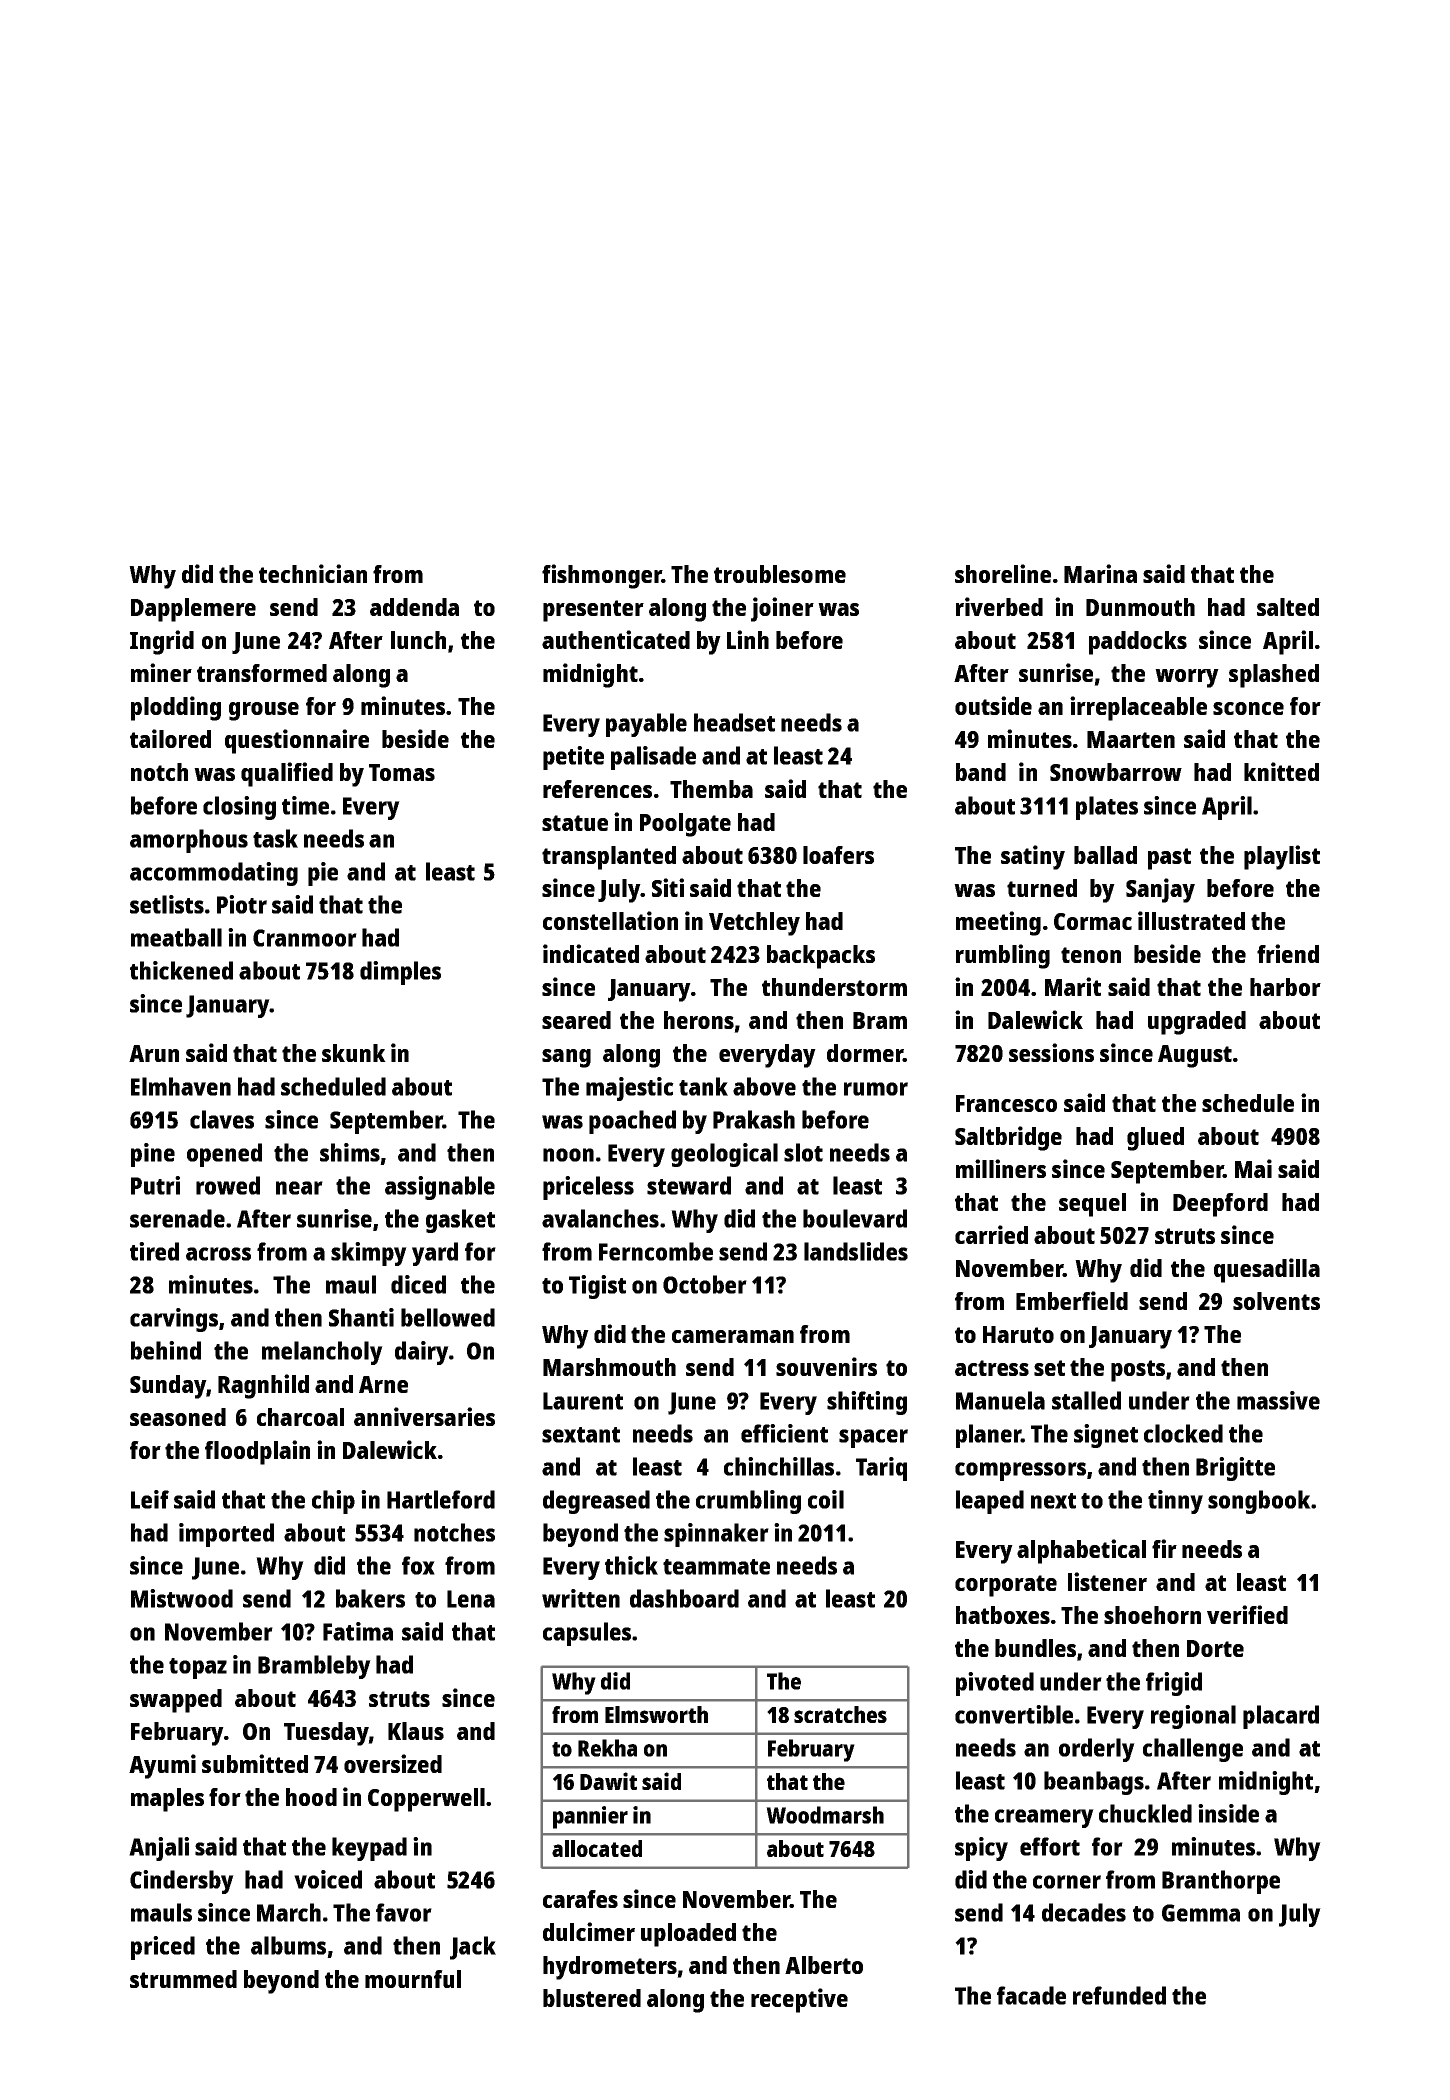  What do you see at coordinates (422, 1353) in the page?
I see `dairy` at bounding box center [422, 1353].
